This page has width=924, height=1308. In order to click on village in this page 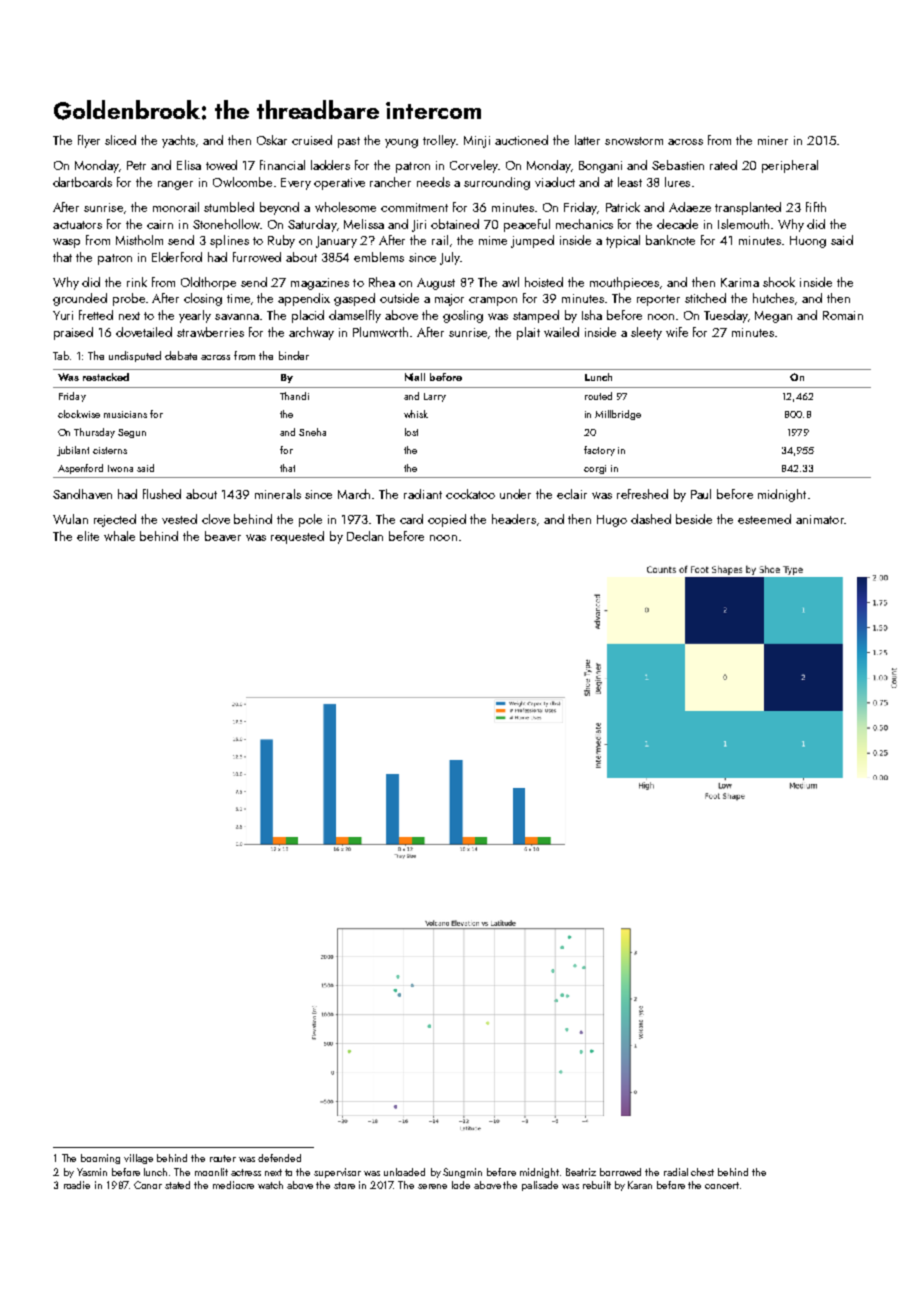, I will do `click(138, 1159)`.
